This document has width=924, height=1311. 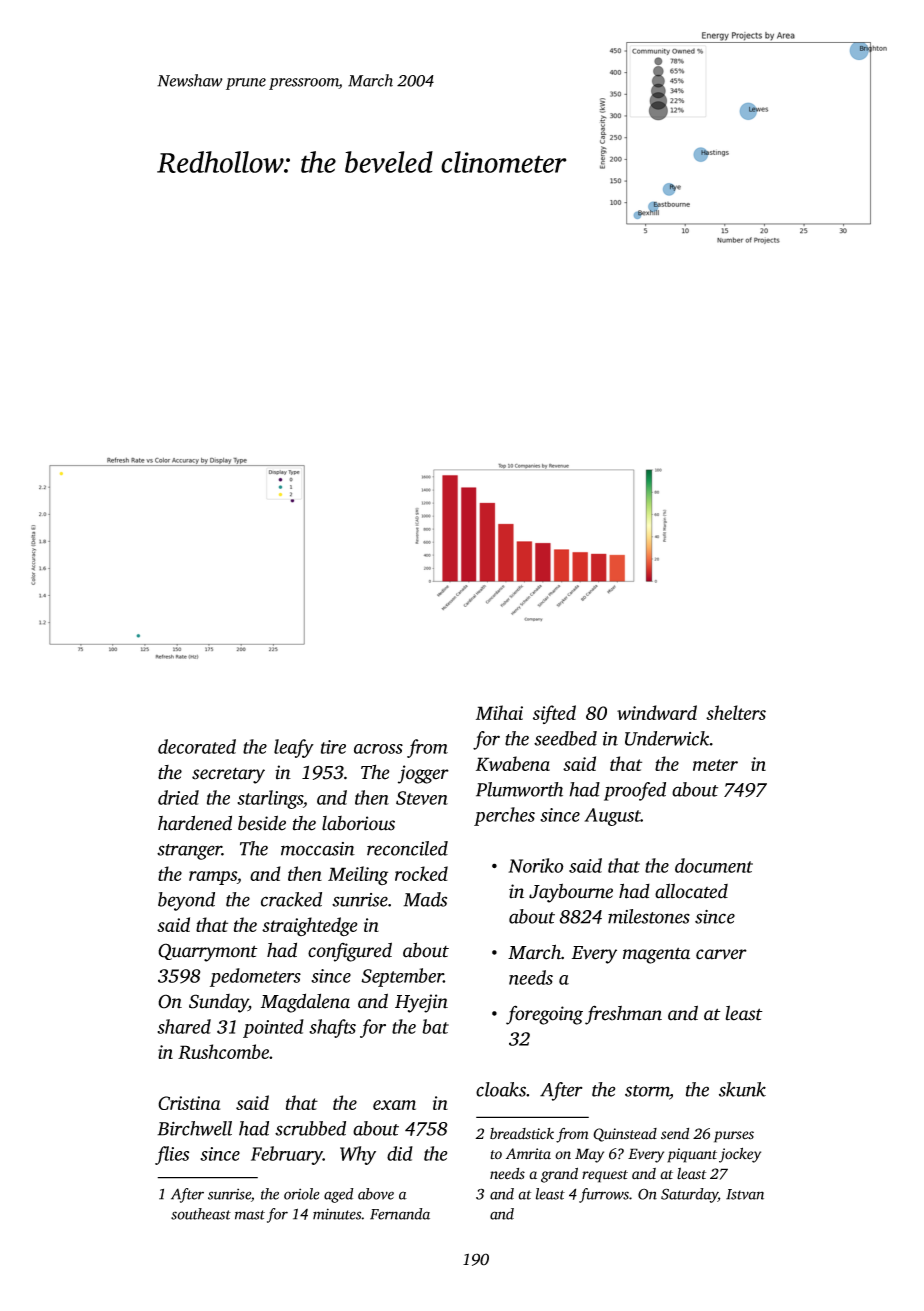 I want to click on freshman, so click(x=623, y=1015).
